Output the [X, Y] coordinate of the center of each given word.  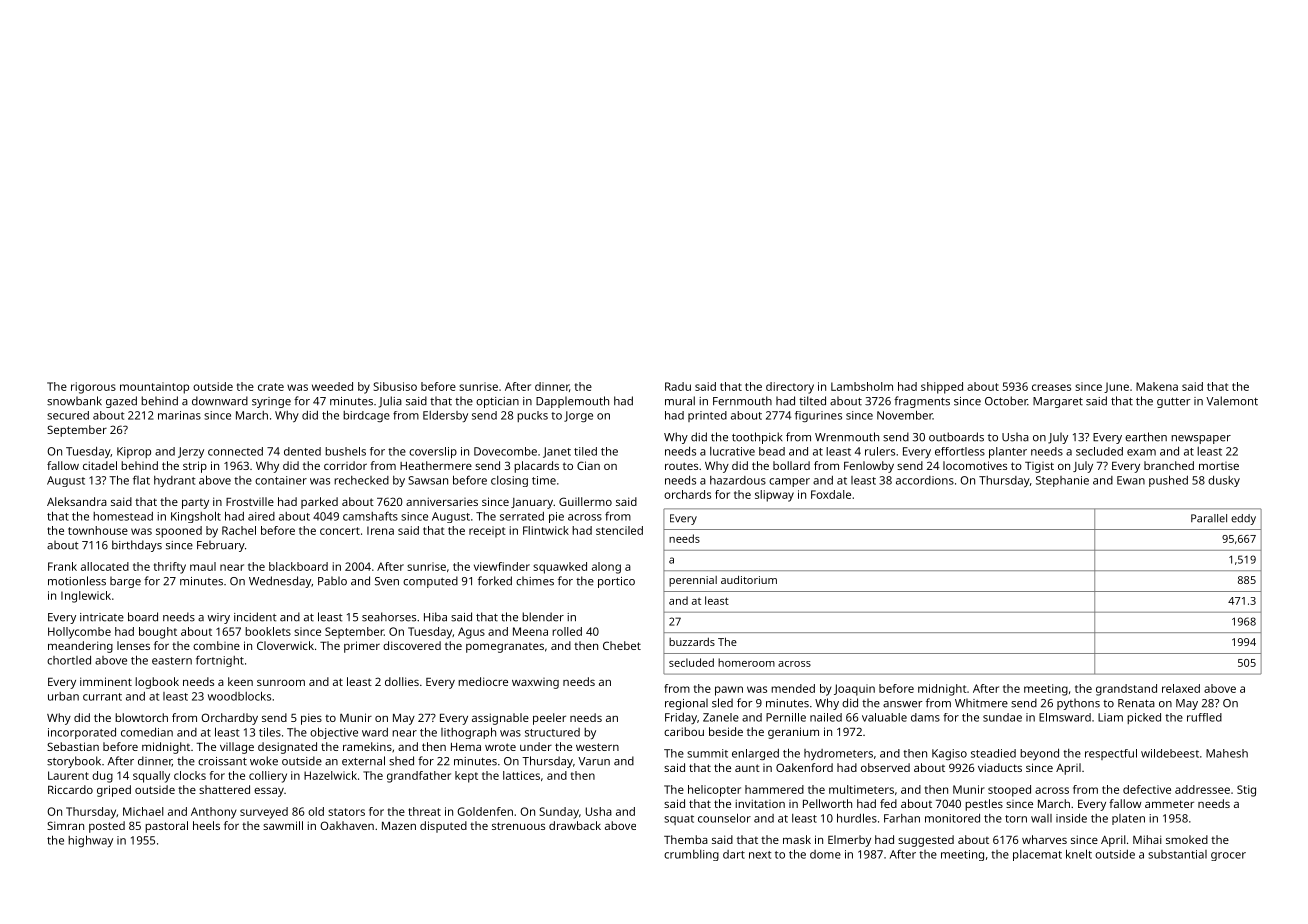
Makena [1157, 386]
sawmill [283, 825]
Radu [678, 386]
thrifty [170, 568]
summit [707, 753]
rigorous [93, 388]
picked [1144, 718]
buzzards [692, 641]
